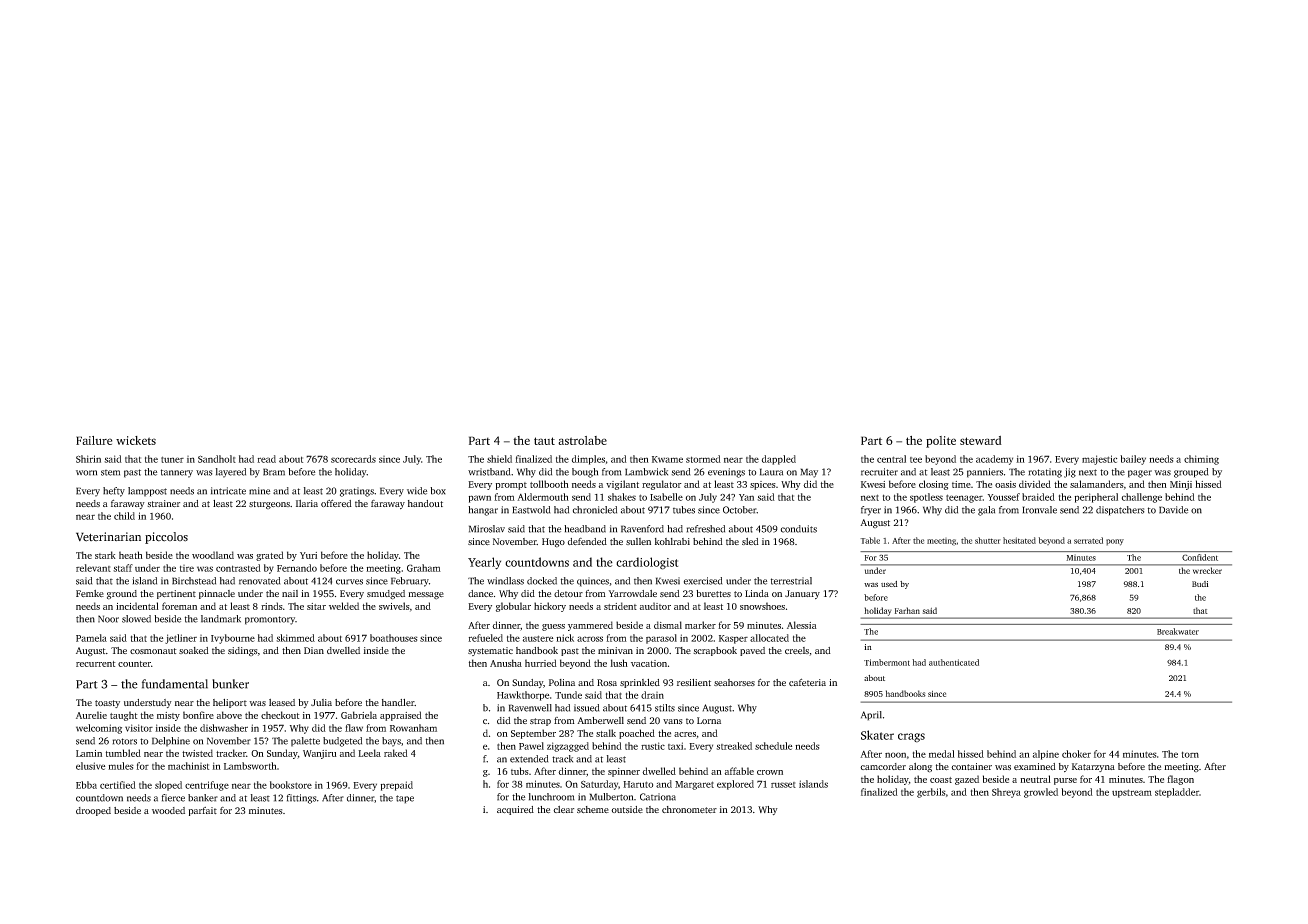 The image size is (1308, 924). What do you see at coordinates (587, 541) in the image?
I see `defended` at bounding box center [587, 541].
